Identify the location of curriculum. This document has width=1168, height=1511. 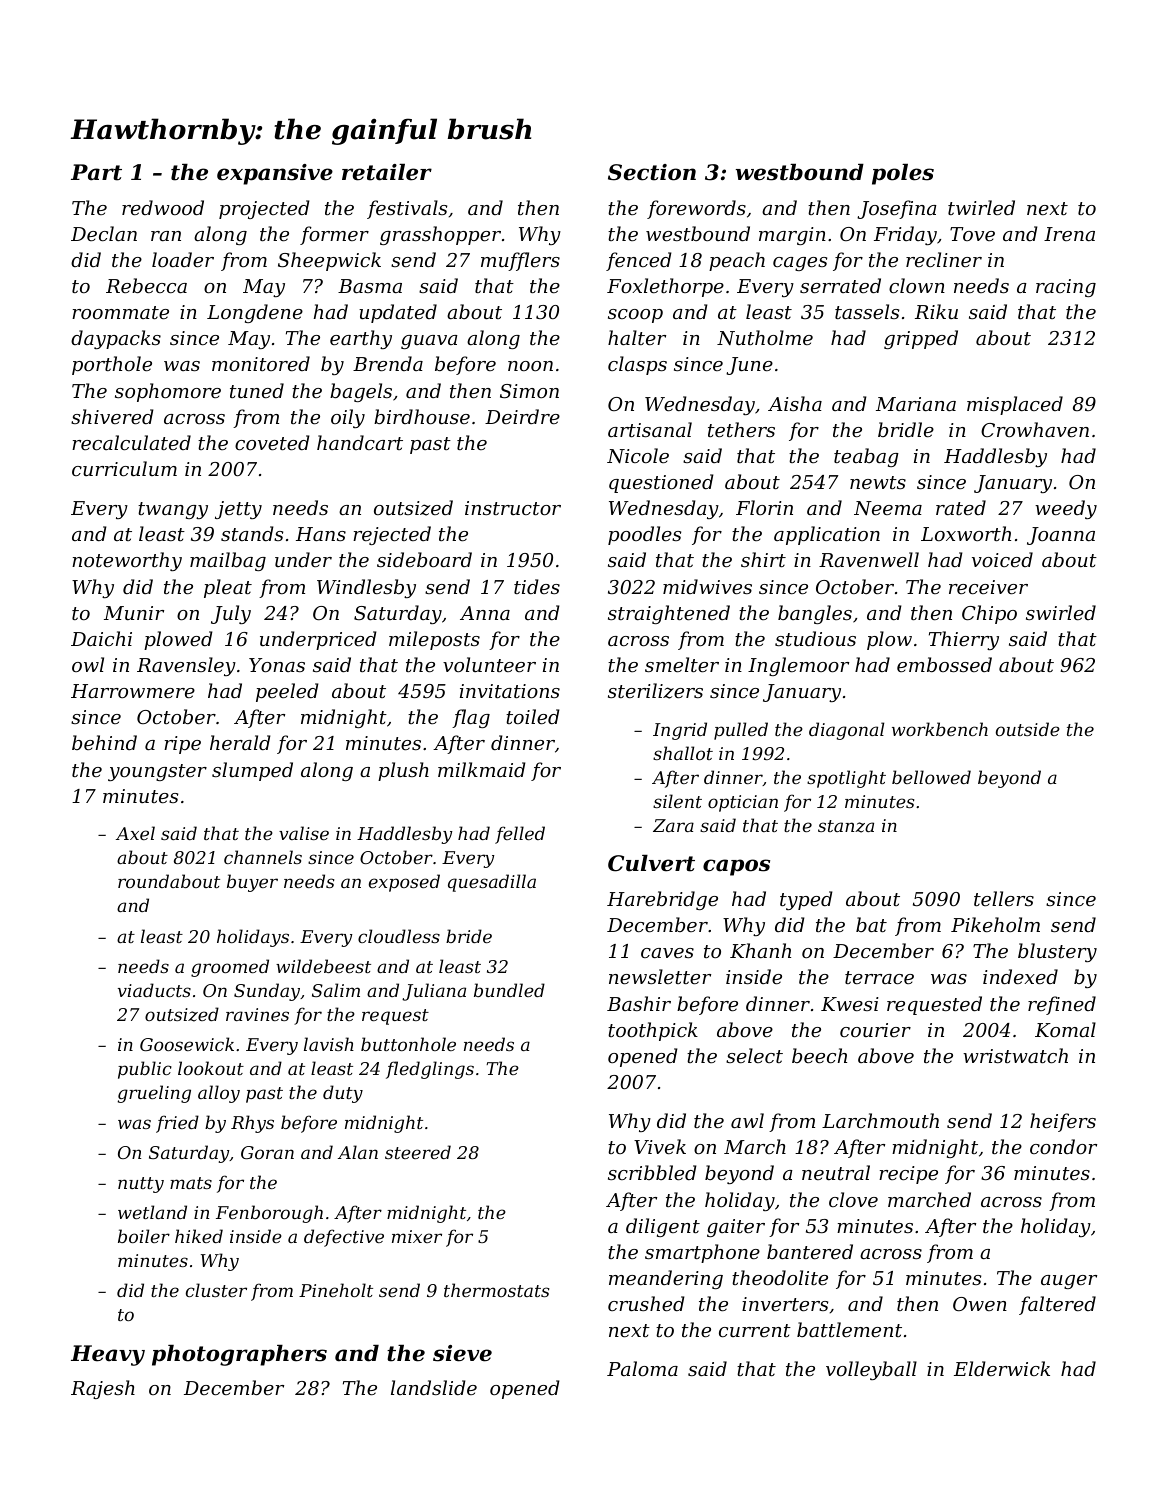
(124, 468).
